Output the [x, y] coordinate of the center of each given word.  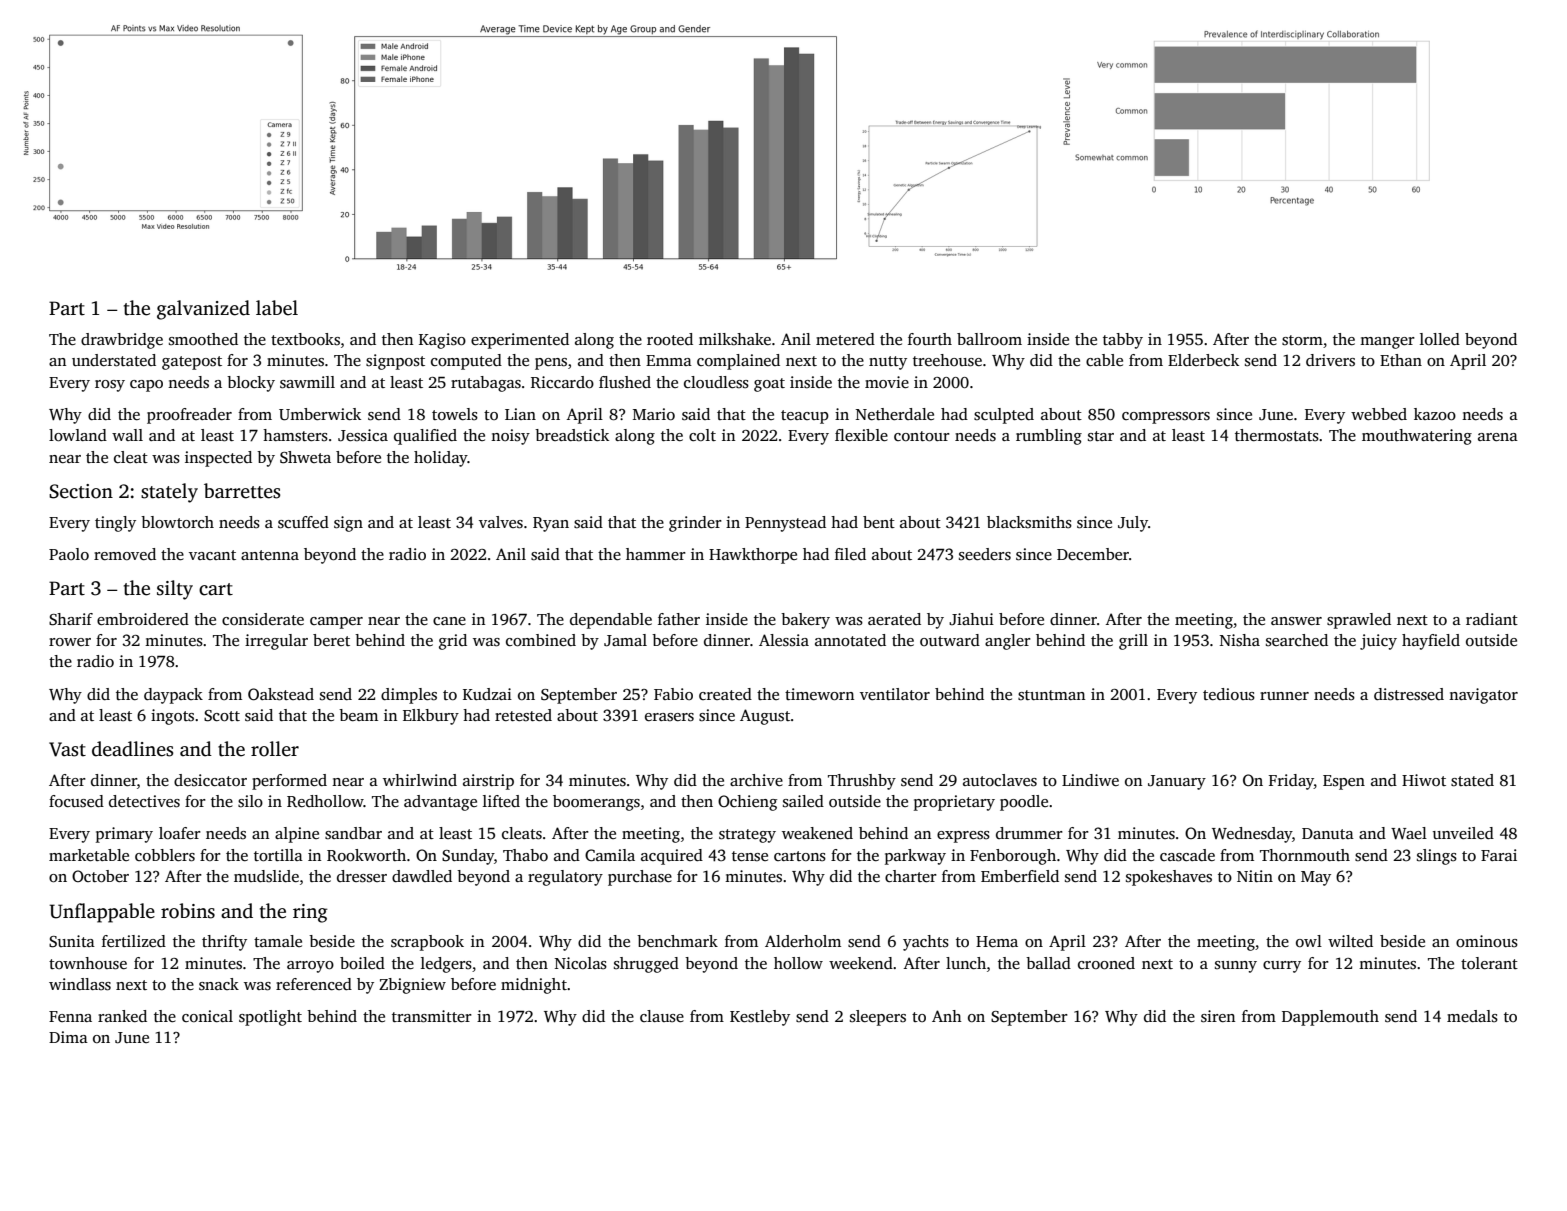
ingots [172, 717]
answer [1296, 621]
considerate [263, 619]
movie [887, 382]
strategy [747, 836]
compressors [1166, 418]
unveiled [1463, 833]
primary [124, 835]
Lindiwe [1090, 780]
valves [501, 522]
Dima [68, 1037]
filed [850, 554]
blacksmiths [1029, 522]
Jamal [625, 640]
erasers [669, 717]
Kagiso [442, 341]
